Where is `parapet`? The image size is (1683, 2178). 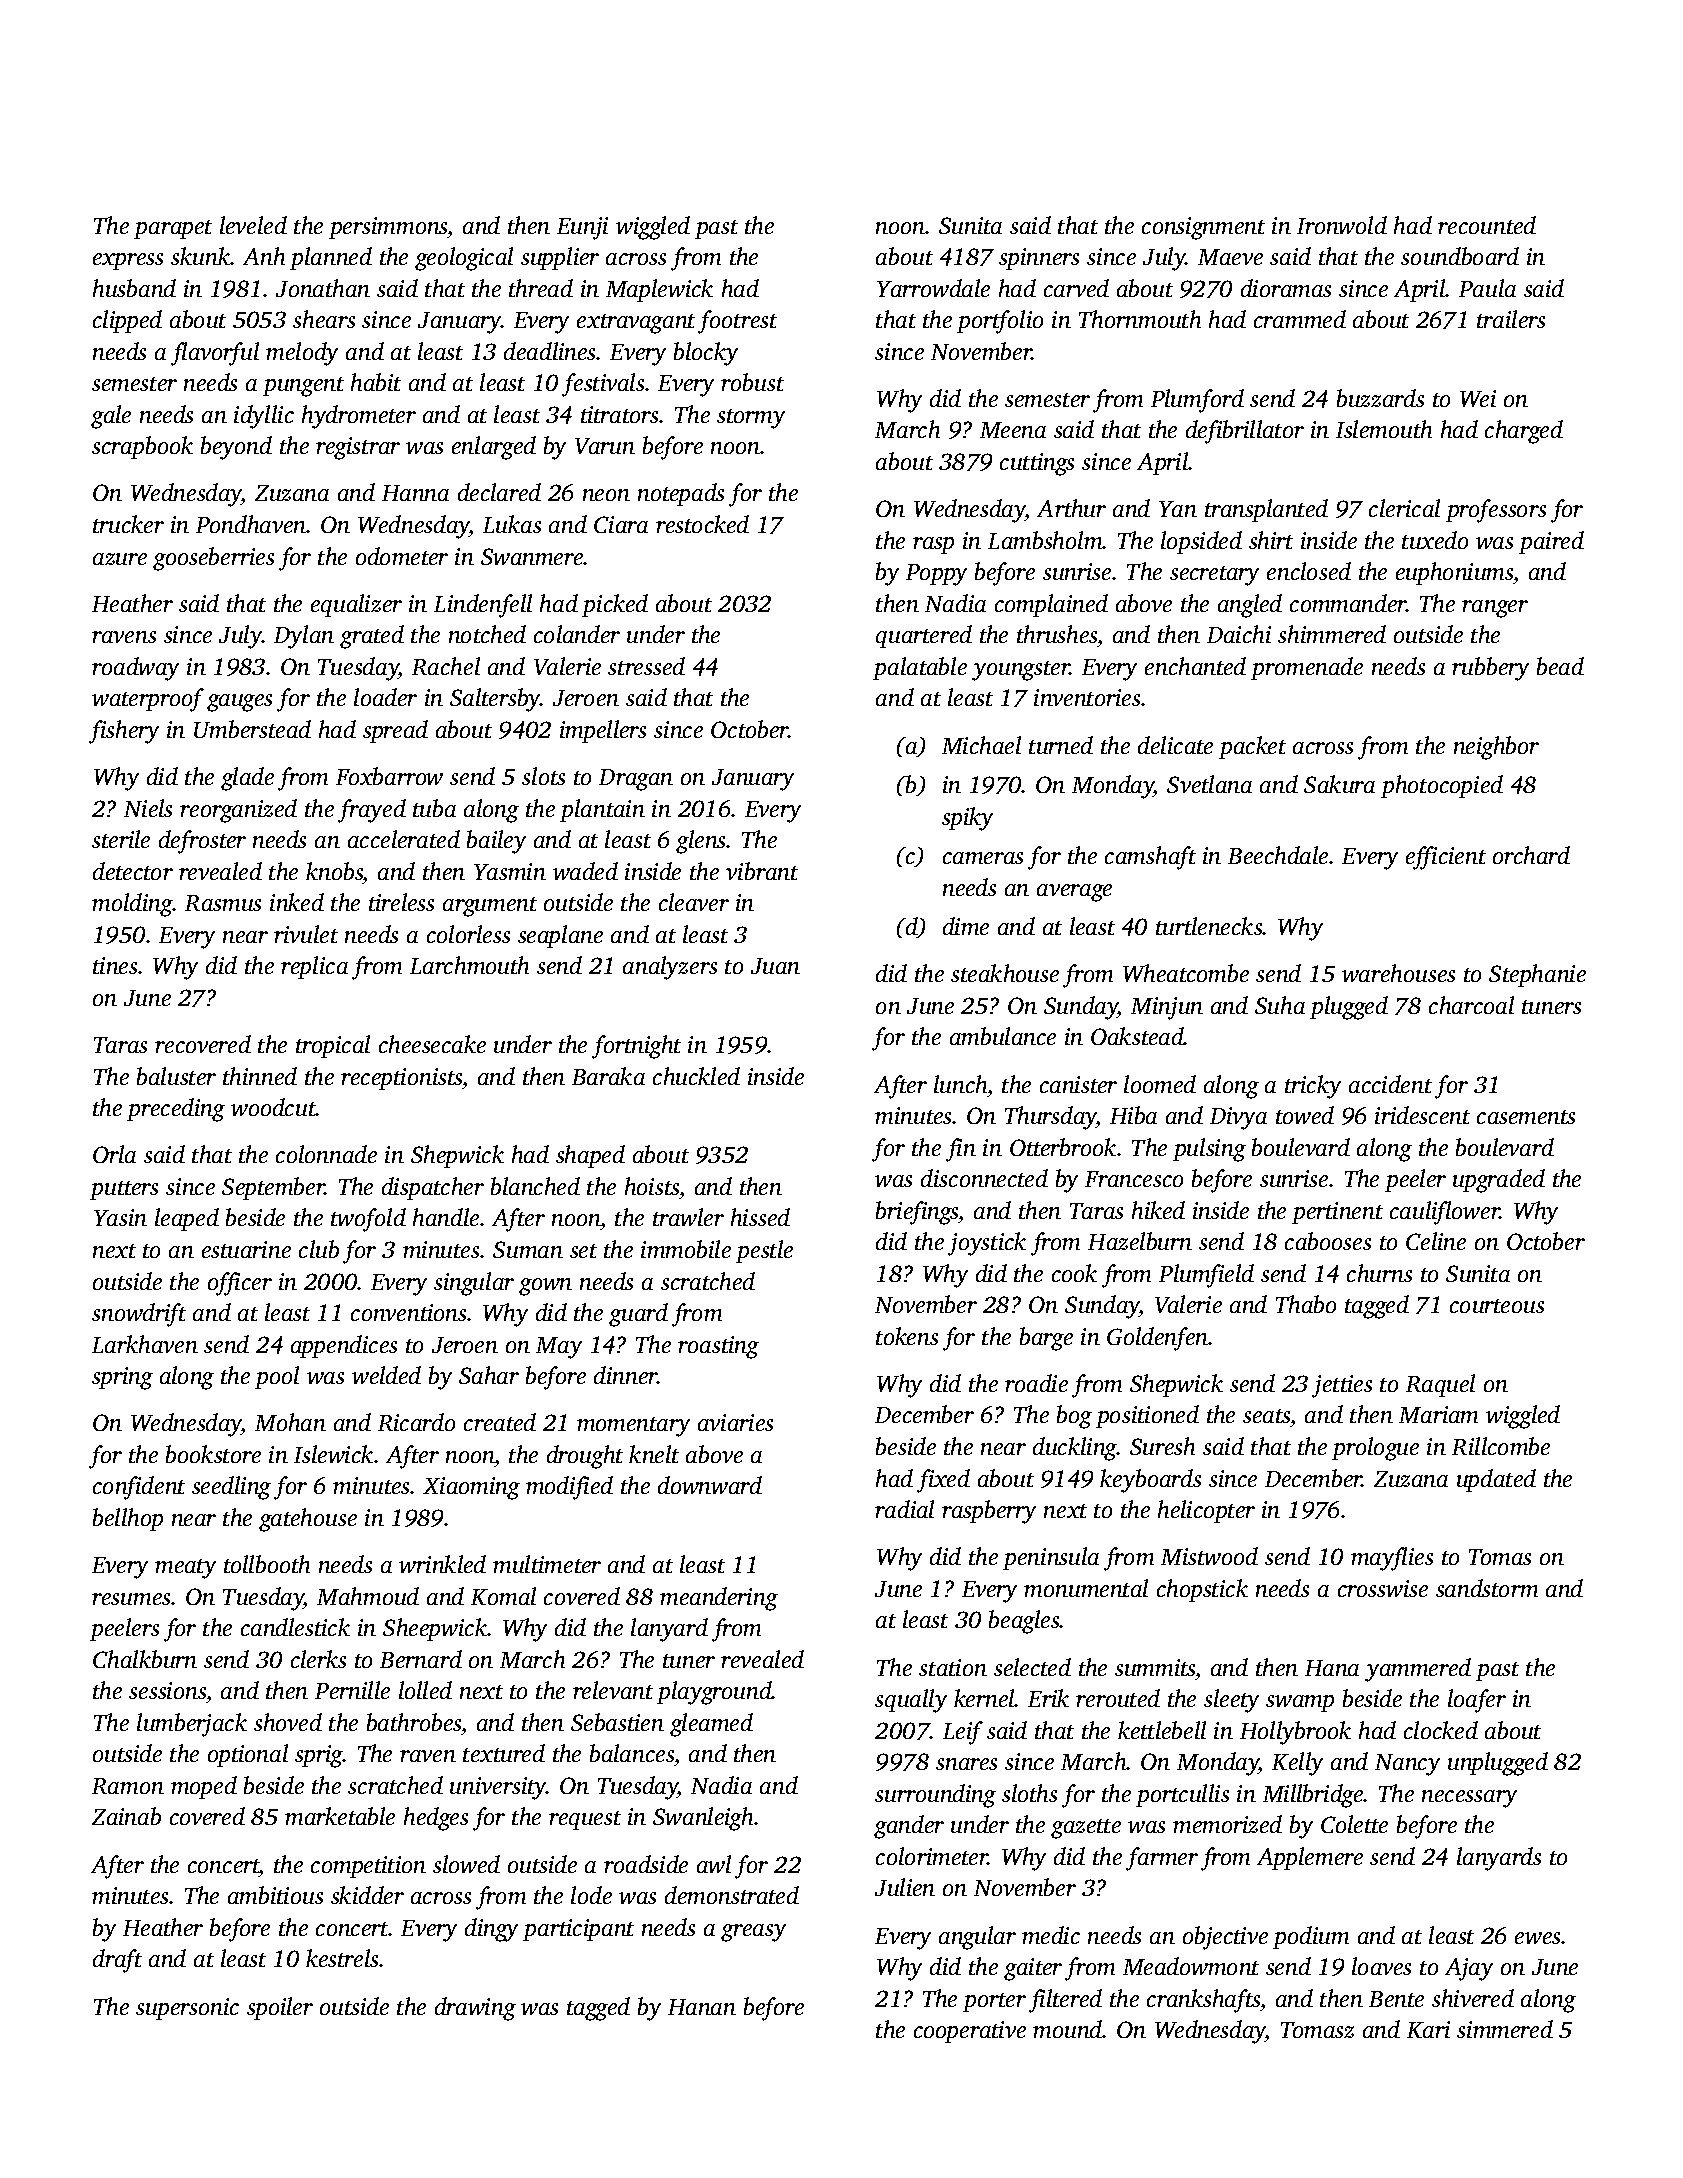
parapet is located at coordinates (173, 229).
